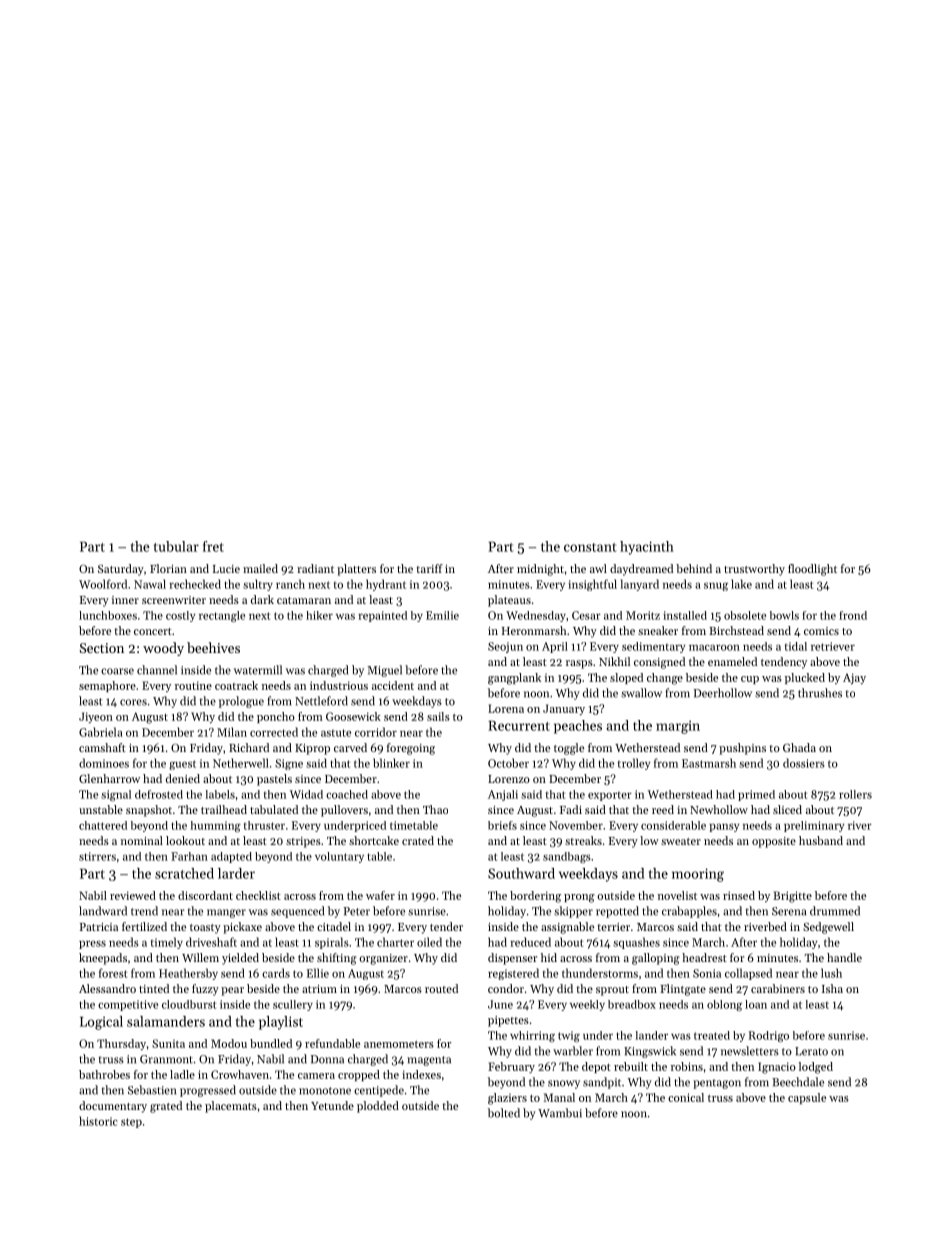 The height and width of the screenshot is (1233, 952). What do you see at coordinates (723, 693) in the screenshot?
I see `Deerhollow` at bounding box center [723, 693].
